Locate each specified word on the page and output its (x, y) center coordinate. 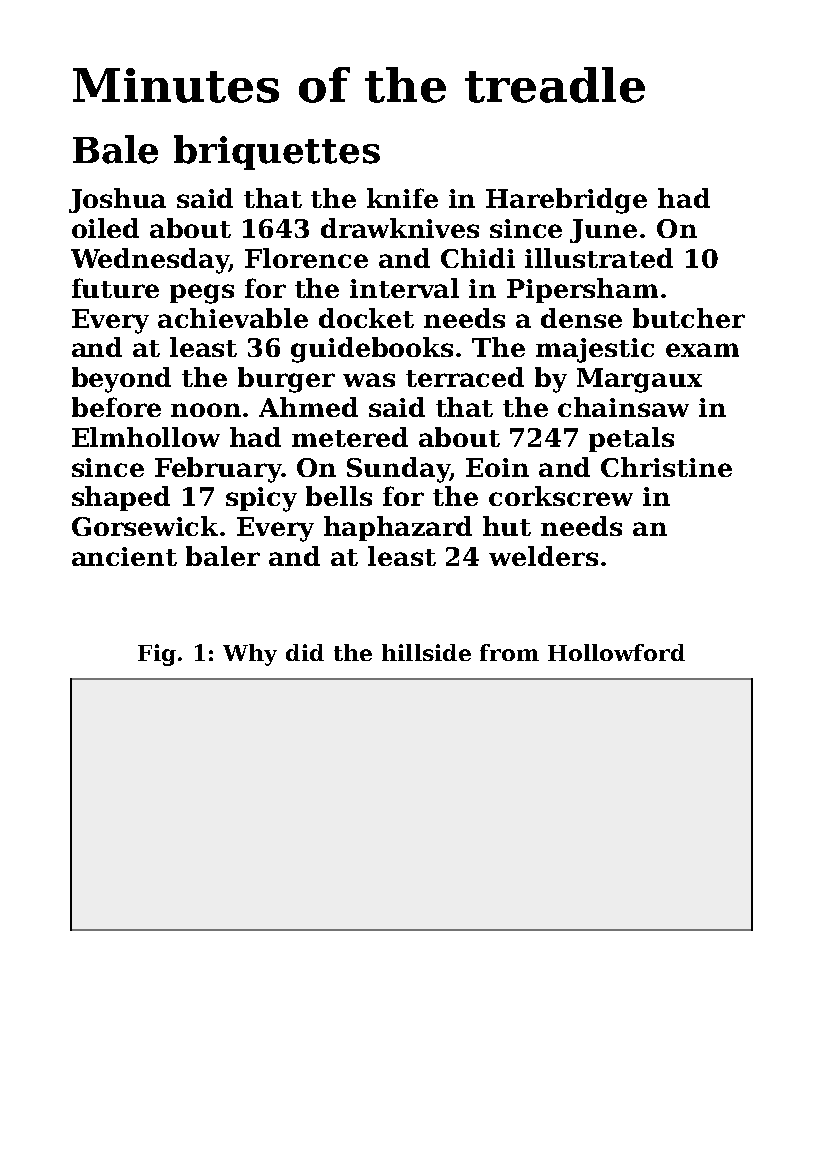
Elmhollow (146, 437)
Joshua (117, 200)
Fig (157, 655)
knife (402, 198)
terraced (465, 377)
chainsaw (623, 407)
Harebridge (566, 201)
